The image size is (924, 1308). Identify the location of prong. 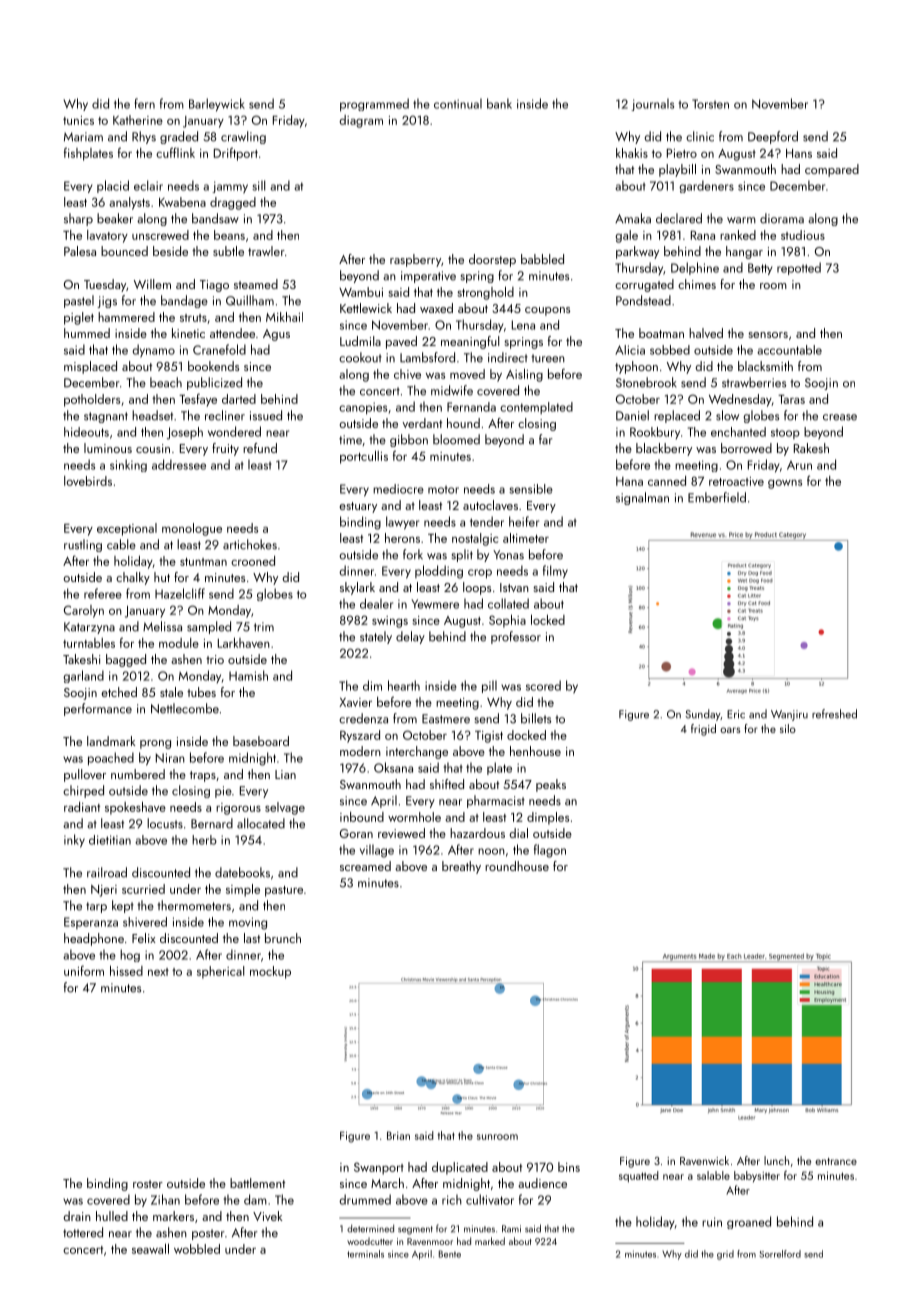
(155, 744).
